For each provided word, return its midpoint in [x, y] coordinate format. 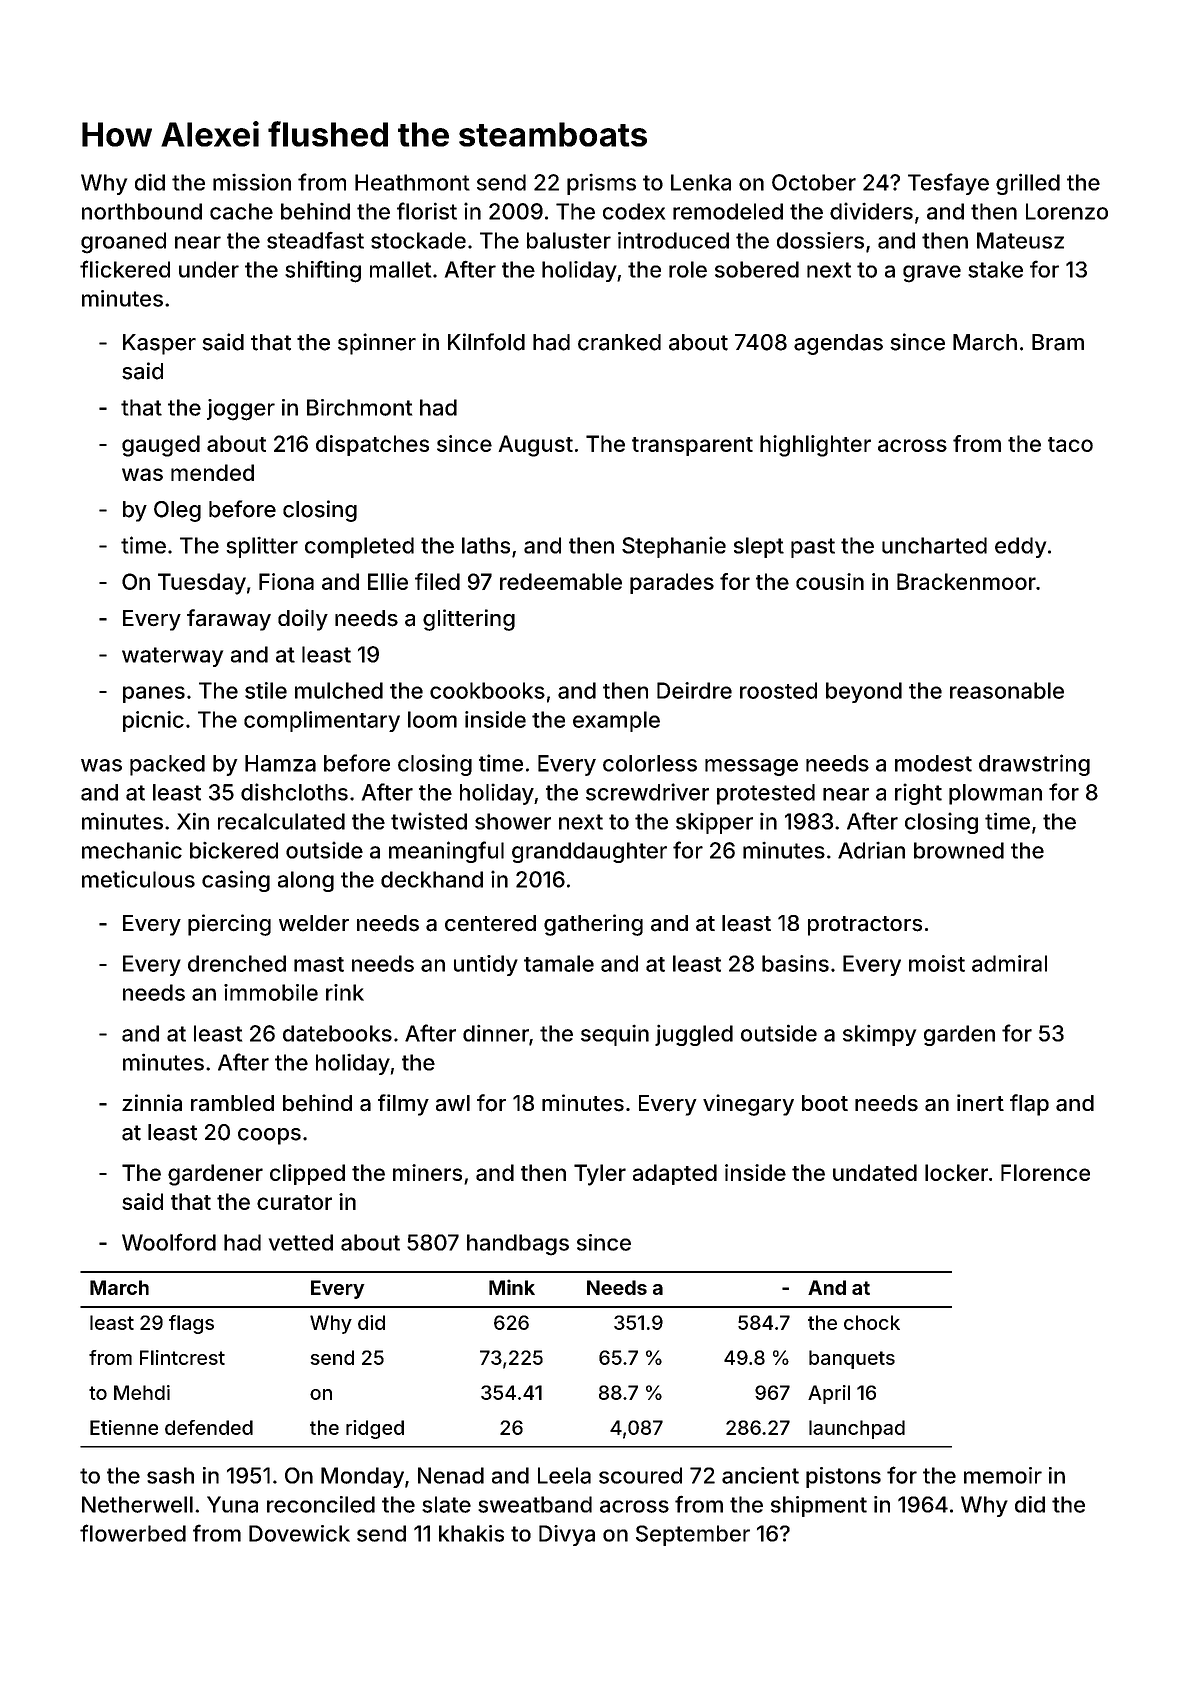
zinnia [152, 1103]
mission [252, 182]
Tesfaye [948, 184]
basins [795, 963]
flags [191, 1324]
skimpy [879, 1035]
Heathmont [412, 182]
